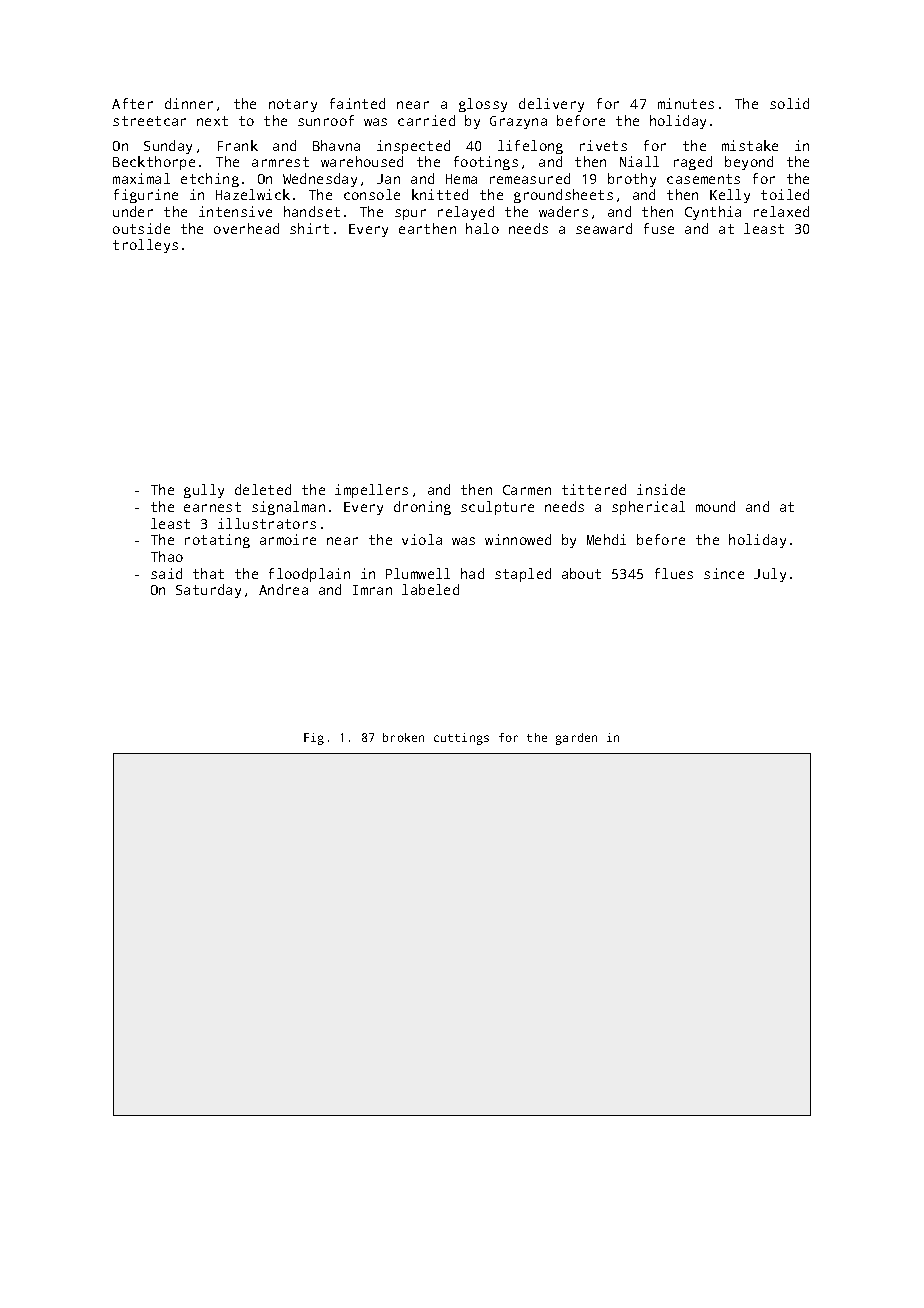 This document has width=924, height=1308. What do you see at coordinates (483, 105) in the document?
I see `glossy` at bounding box center [483, 105].
